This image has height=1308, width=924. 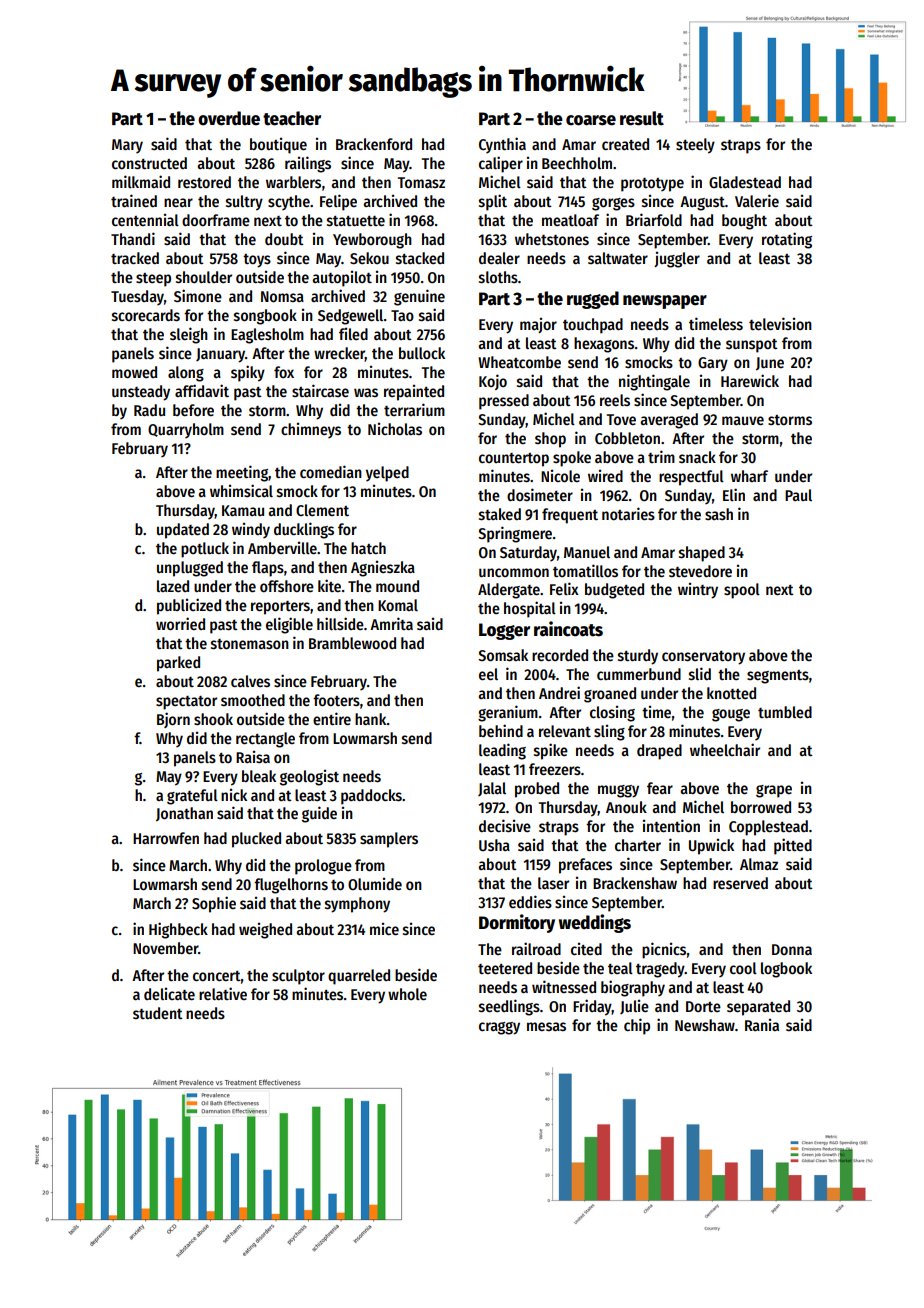 What do you see at coordinates (284, 372) in the image?
I see `fox` at bounding box center [284, 372].
